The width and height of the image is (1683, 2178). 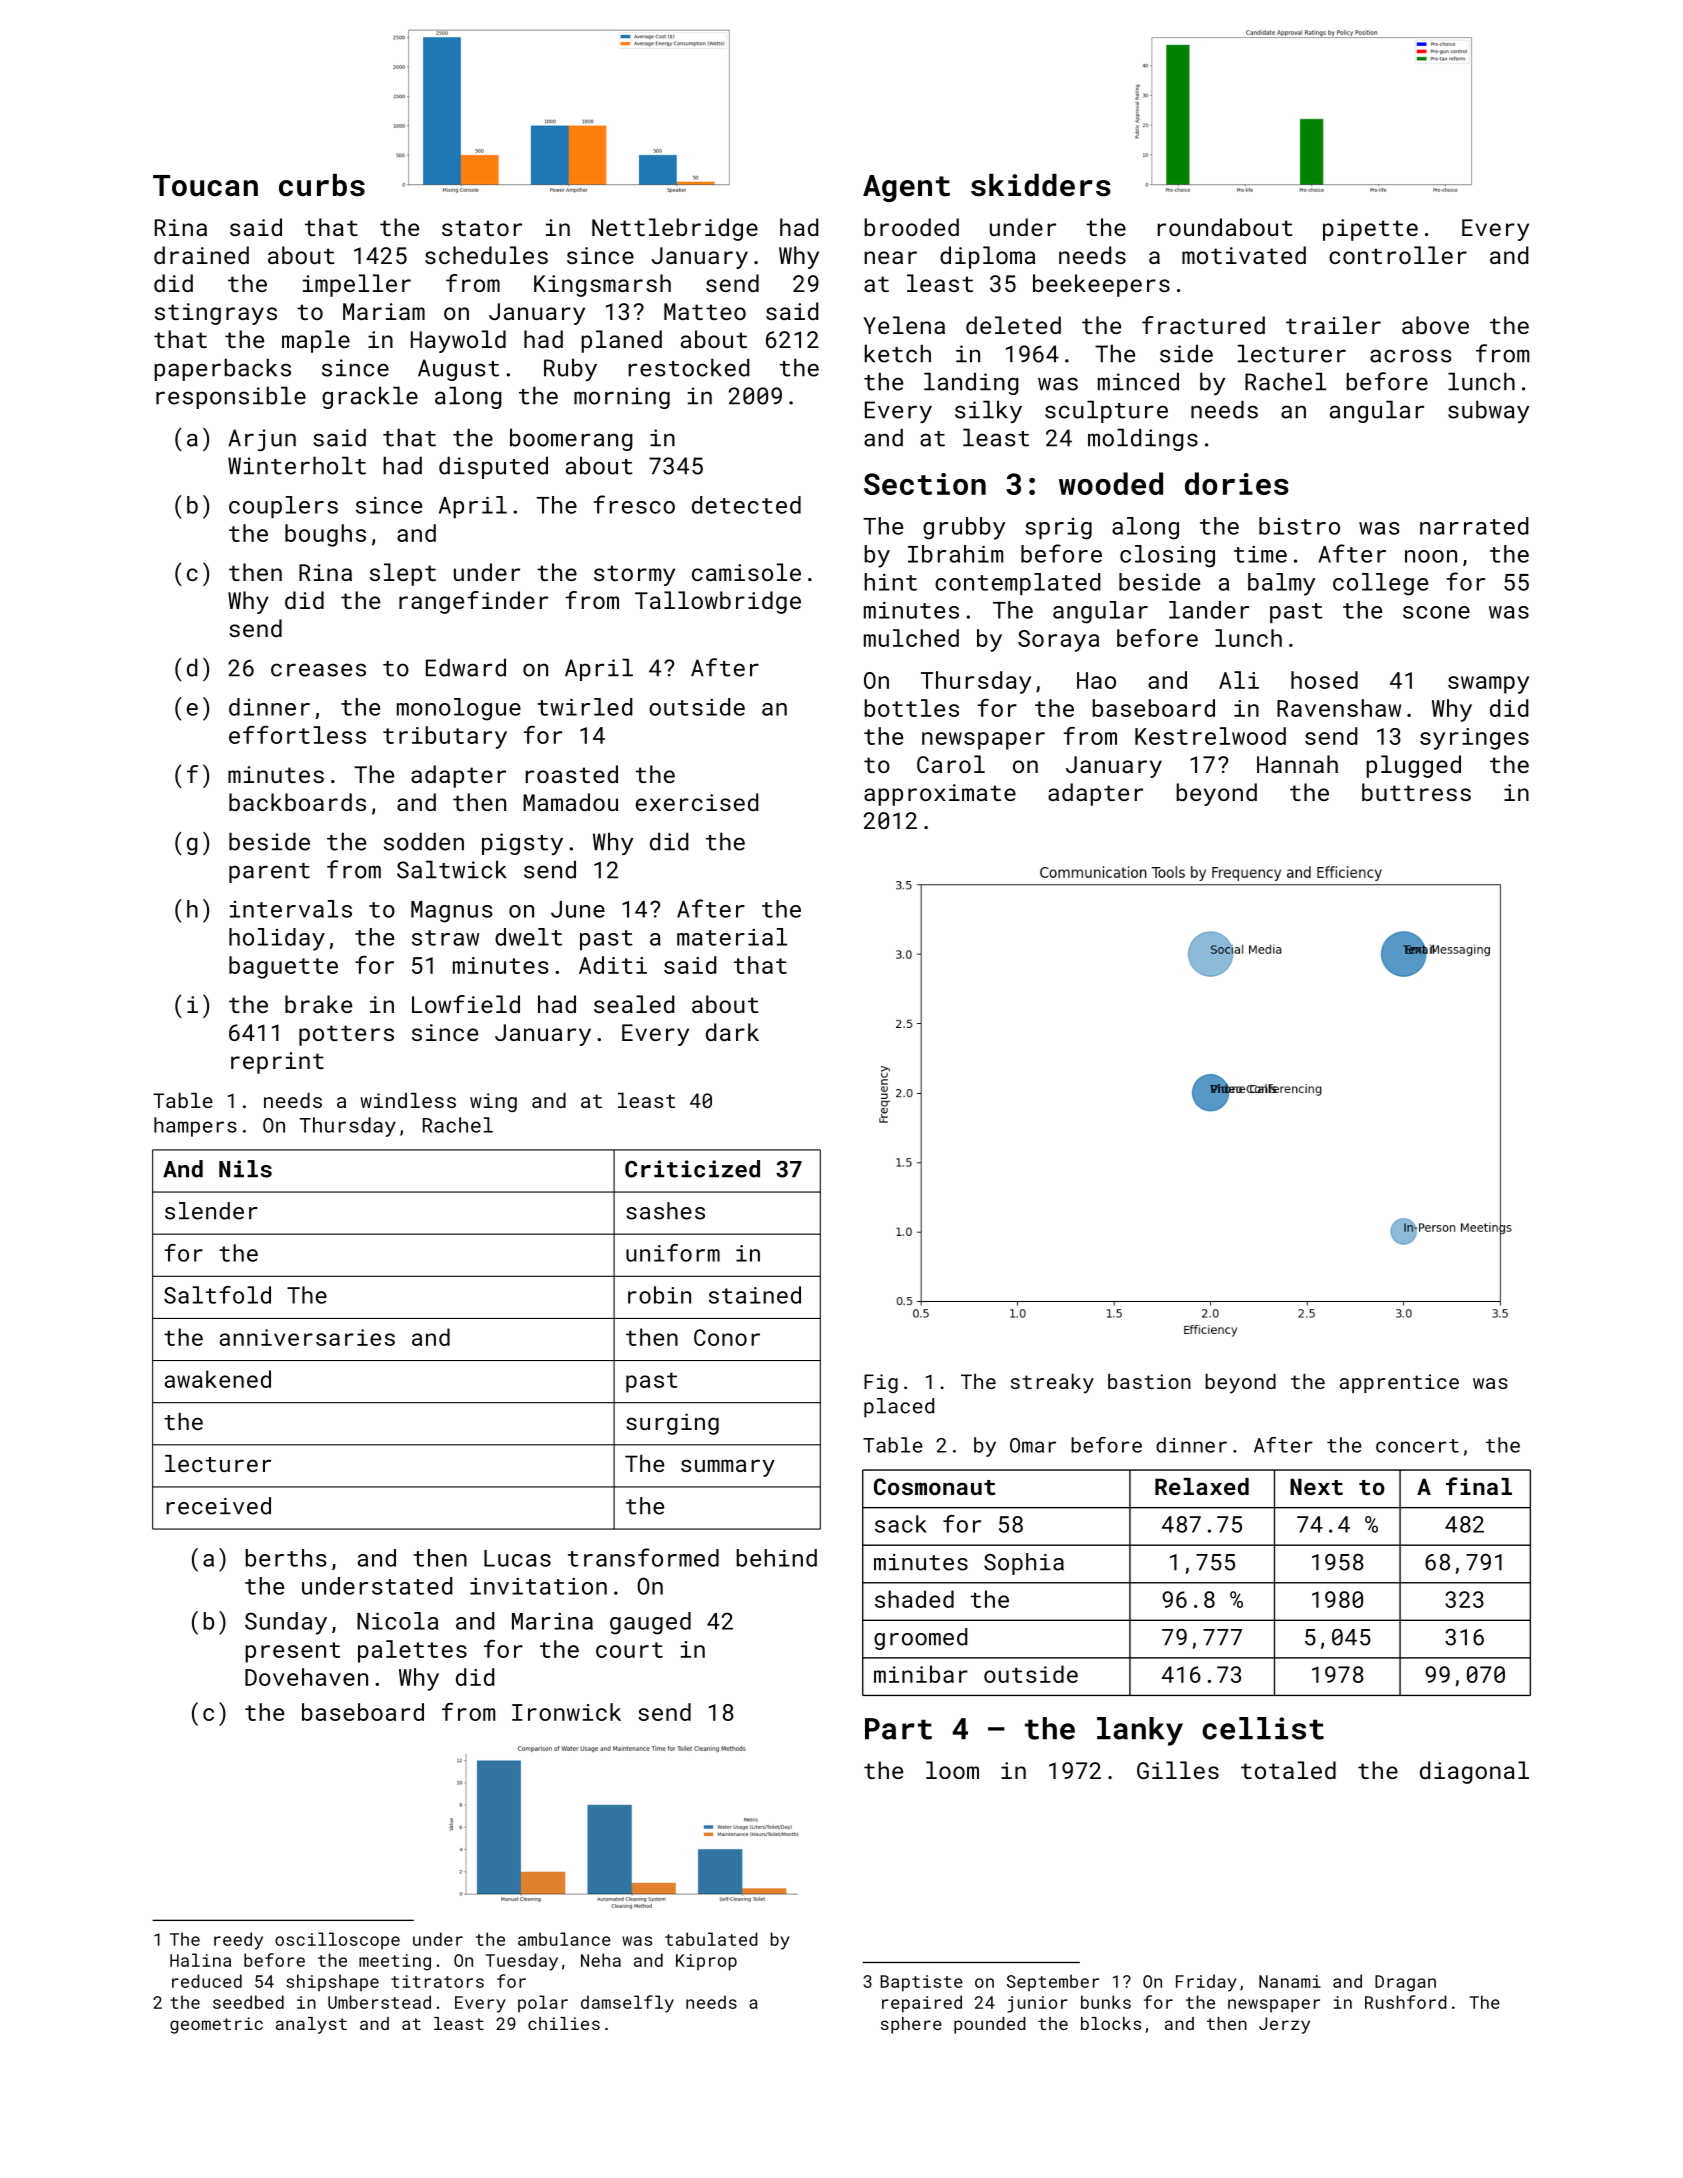 I want to click on Toucan, so click(x=205, y=186).
